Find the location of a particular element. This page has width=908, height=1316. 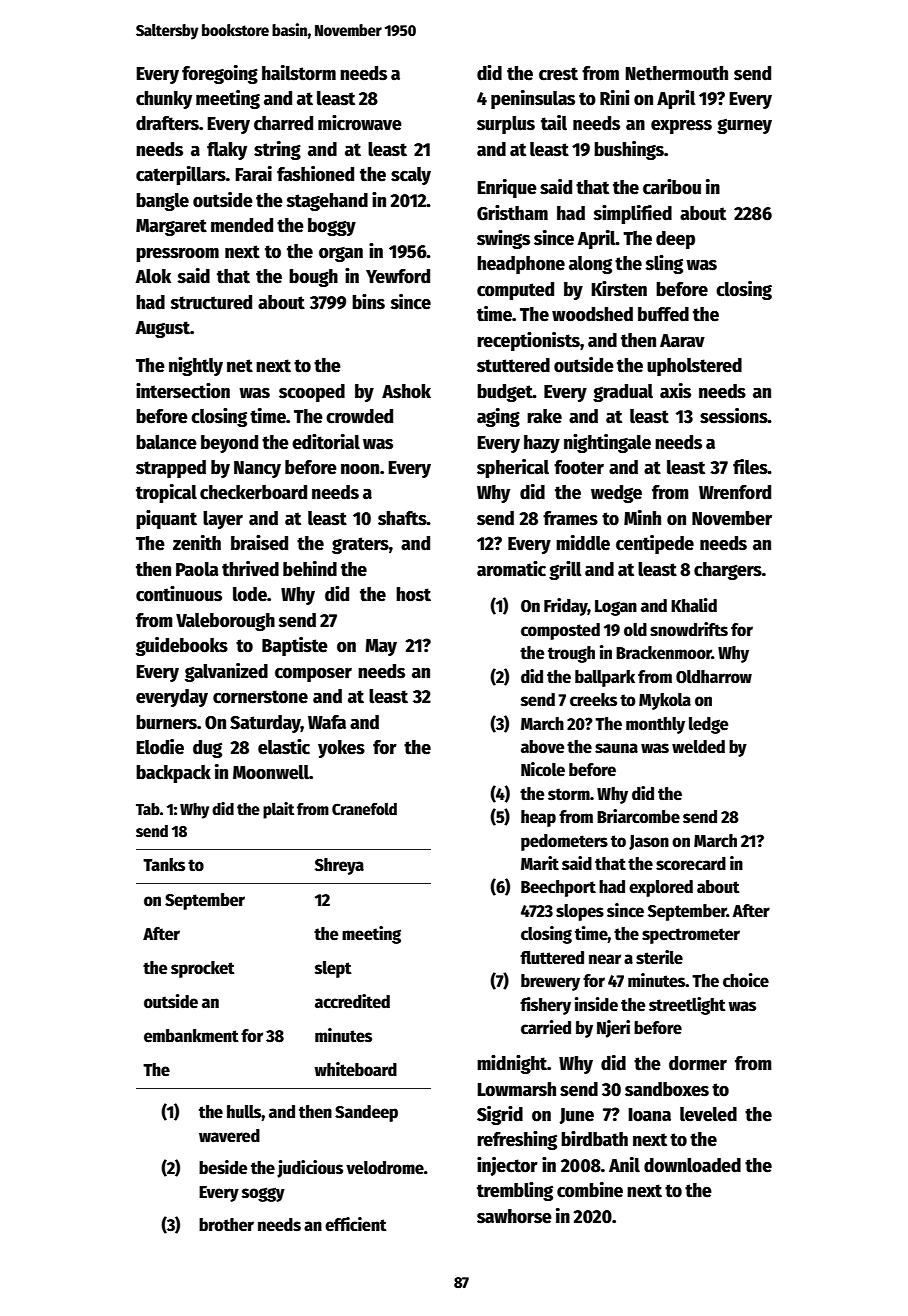

balance is located at coordinates (166, 442).
